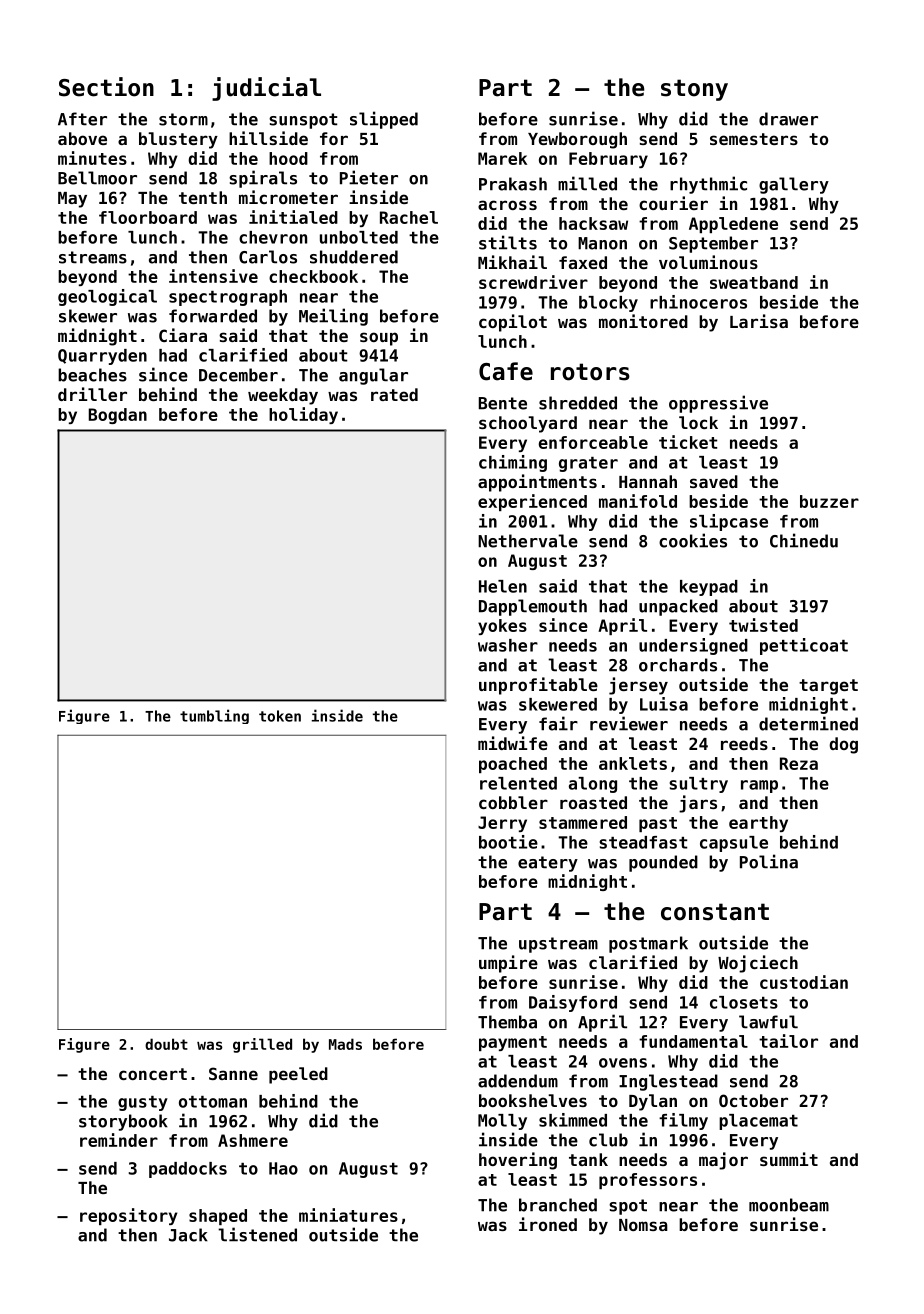 This document has width=924, height=1314. Describe the element at coordinates (648, 944) in the document. I see `postmark` at that location.
